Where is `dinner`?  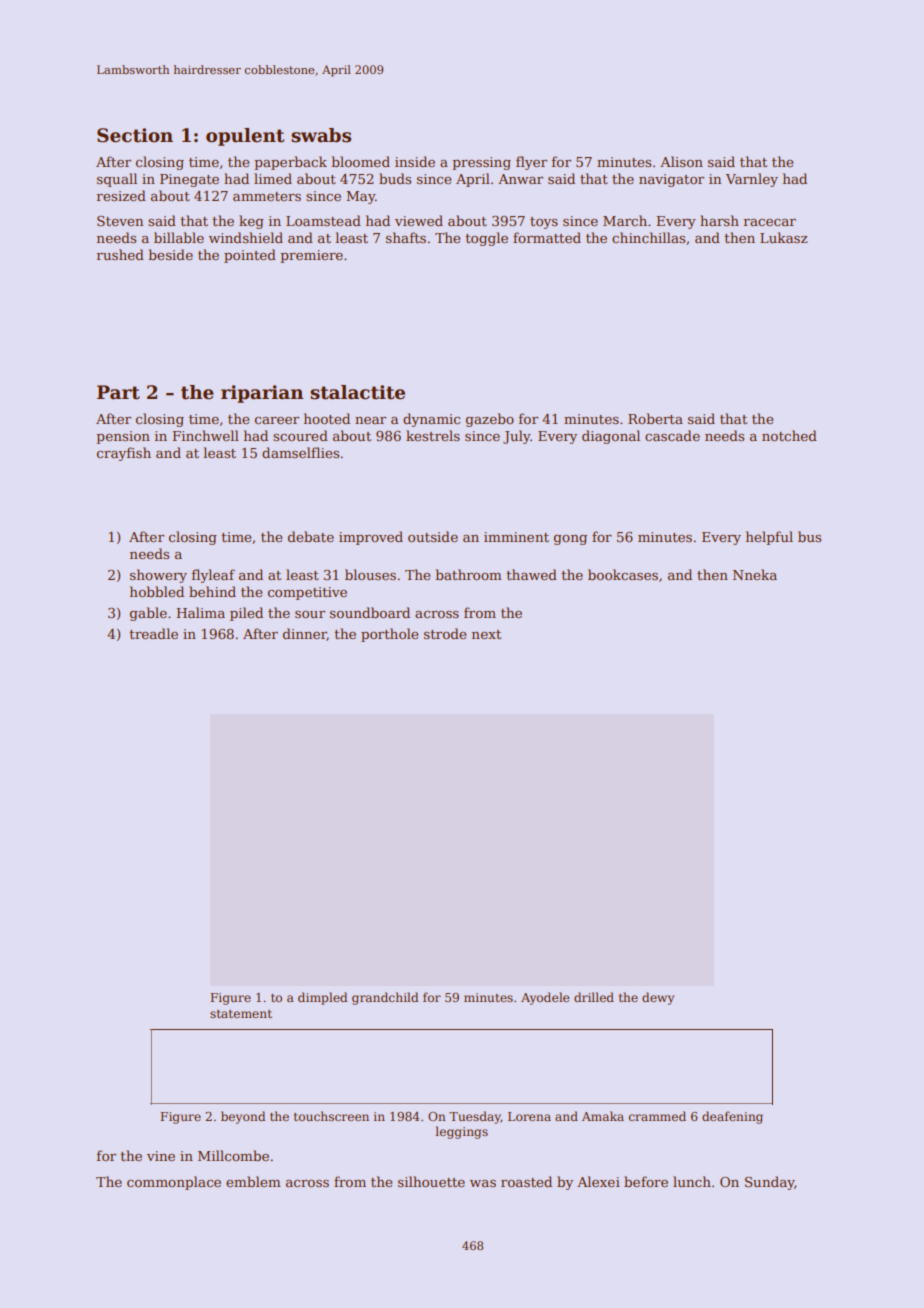
dinner is located at coordinates (305, 634).
